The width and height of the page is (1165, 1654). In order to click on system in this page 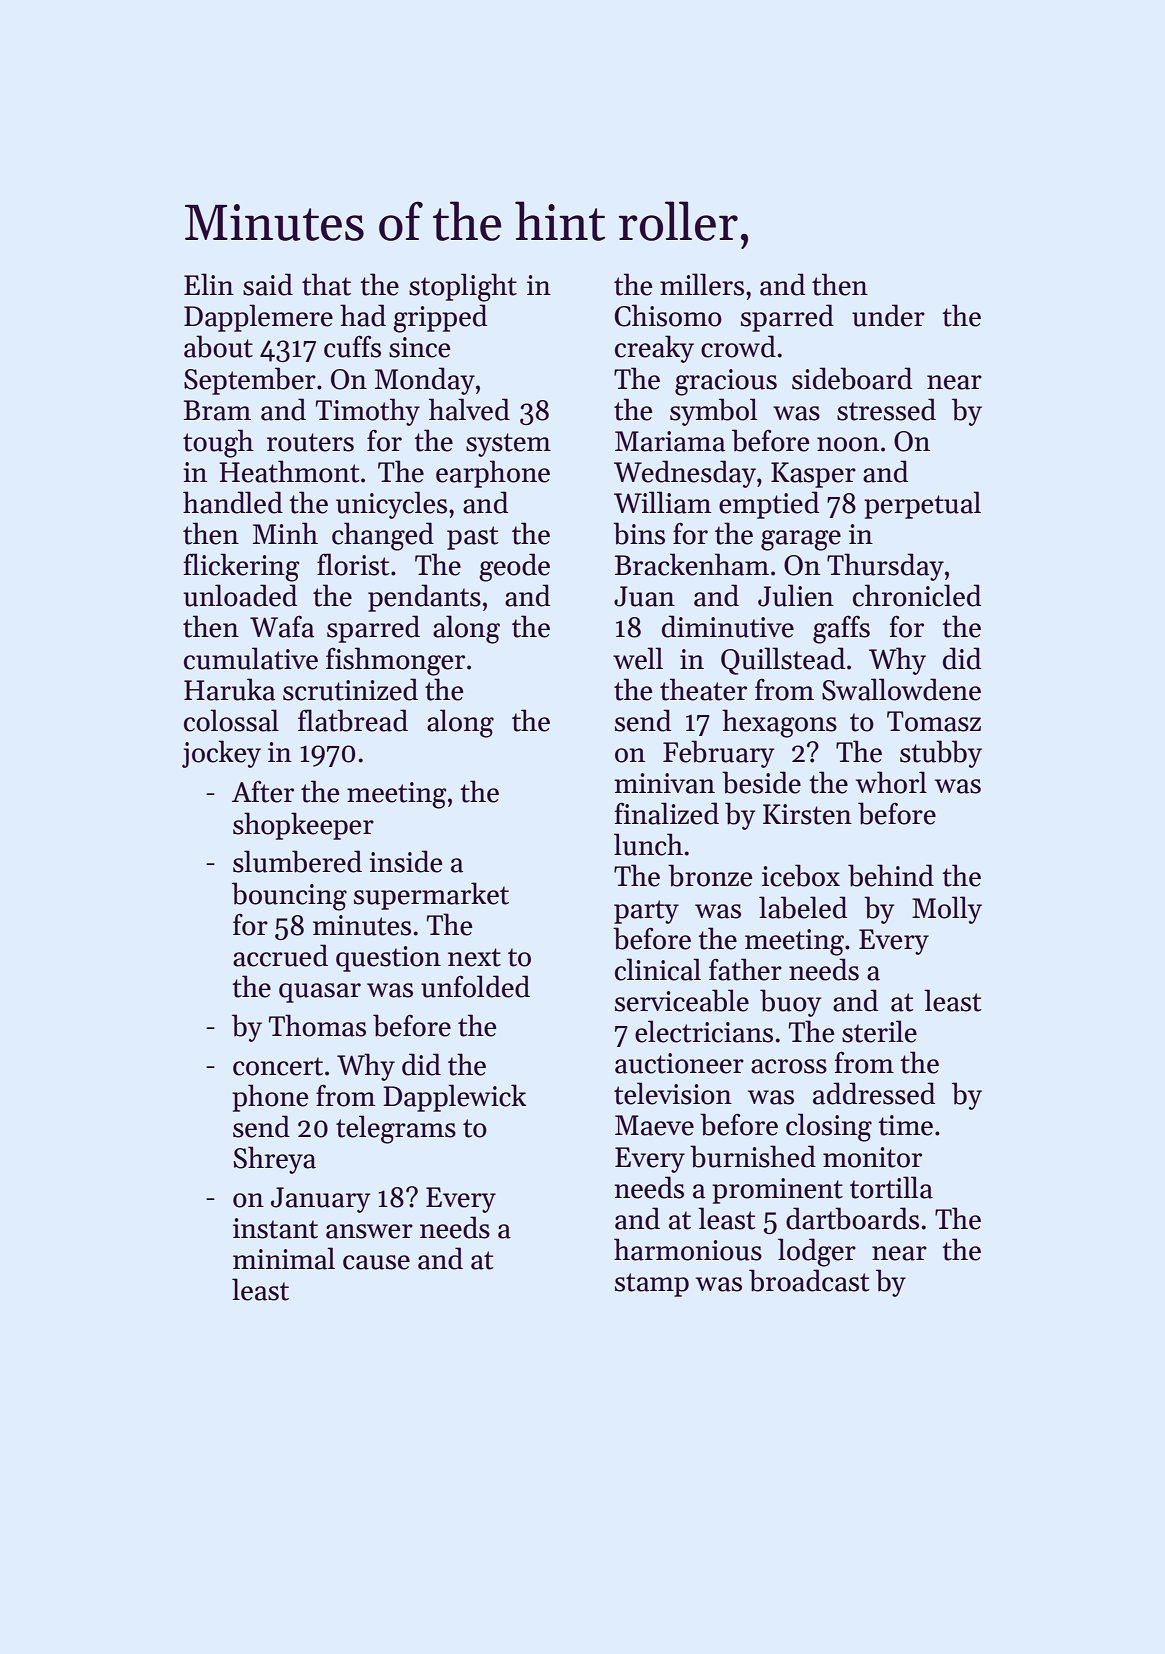, I will do `click(508, 445)`.
